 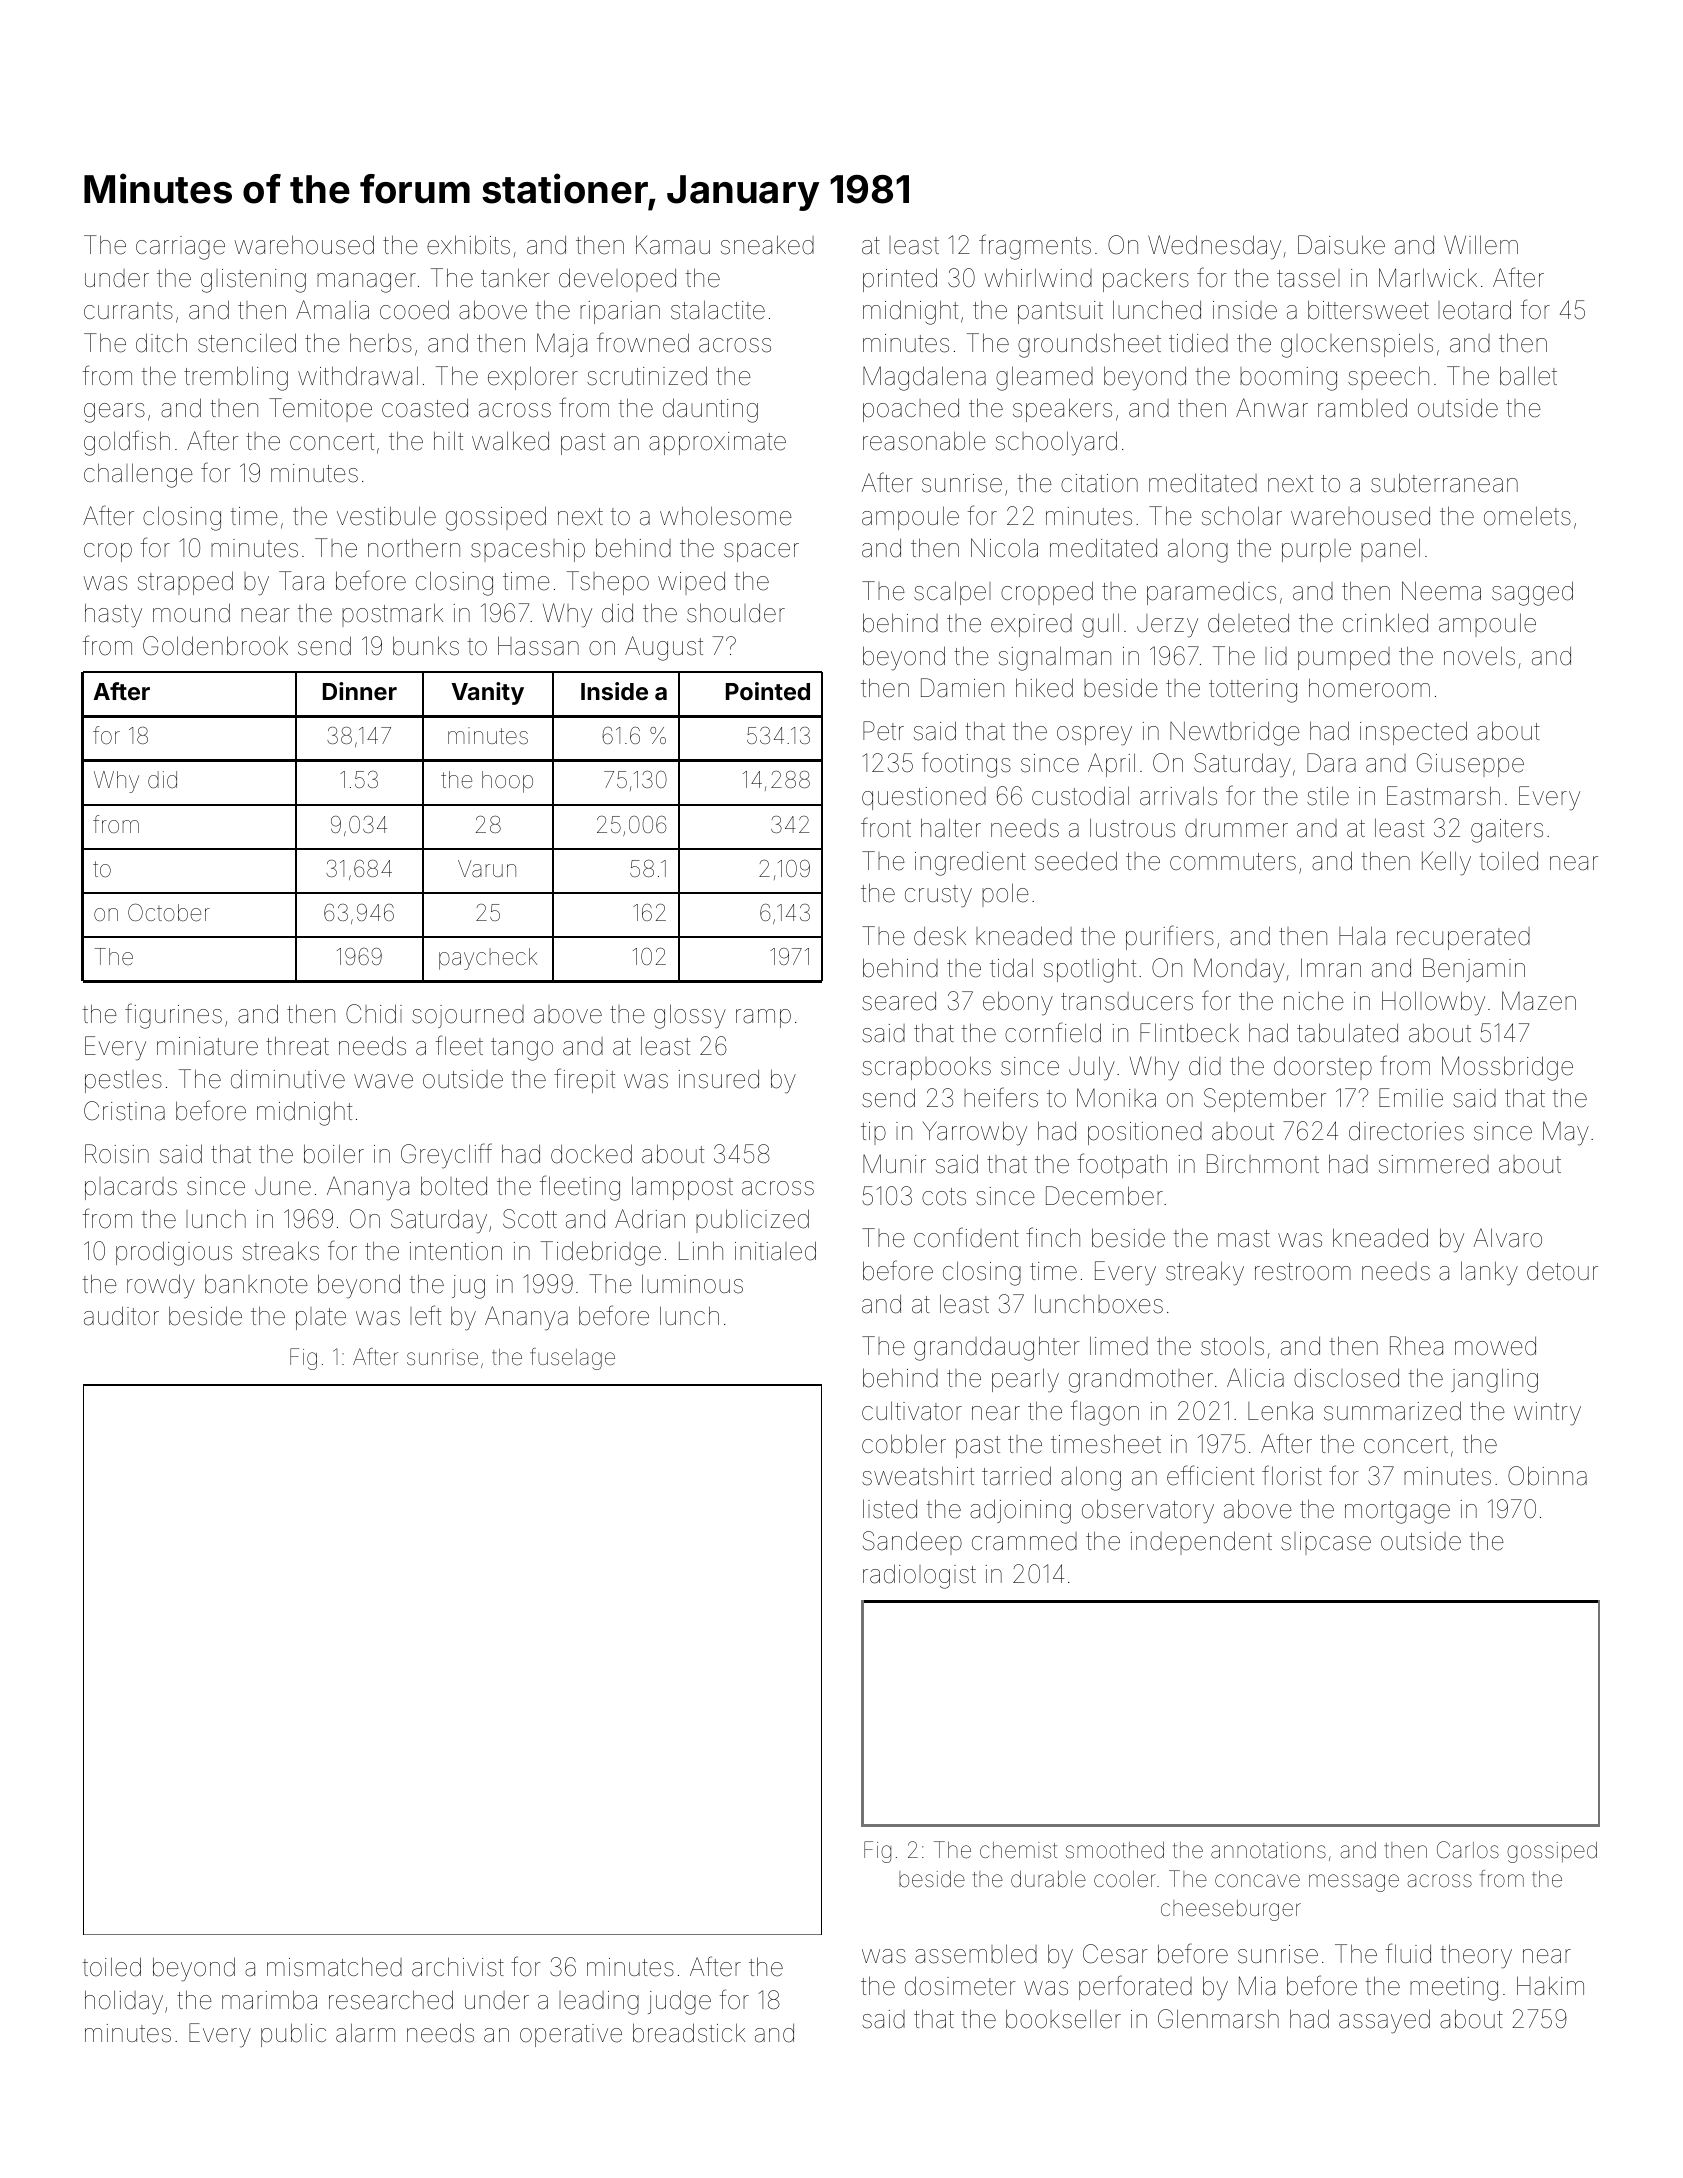 I want to click on scalpel, so click(x=952, y=593).
